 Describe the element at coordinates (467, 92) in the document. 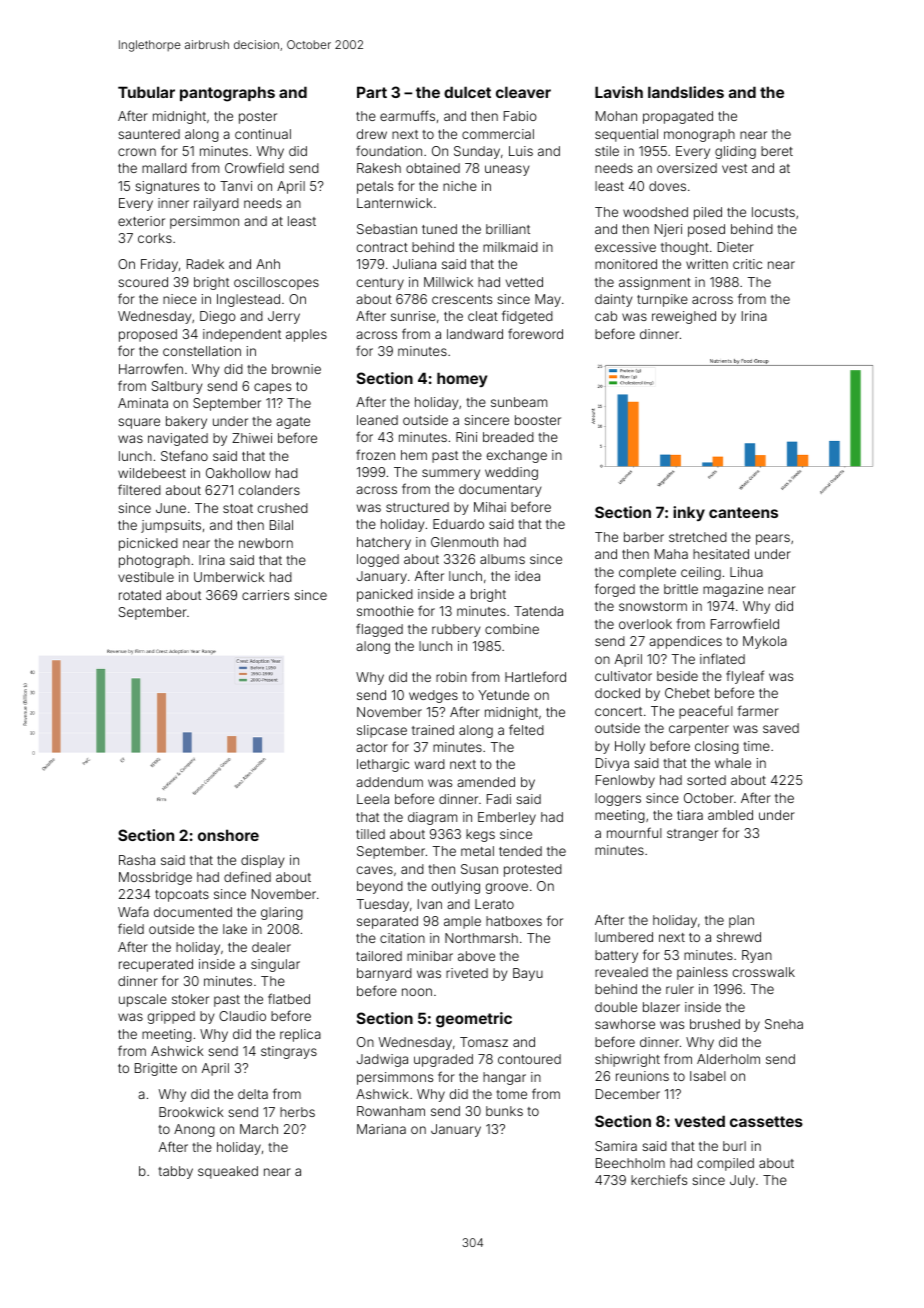

I see `dulcet` at that location.
